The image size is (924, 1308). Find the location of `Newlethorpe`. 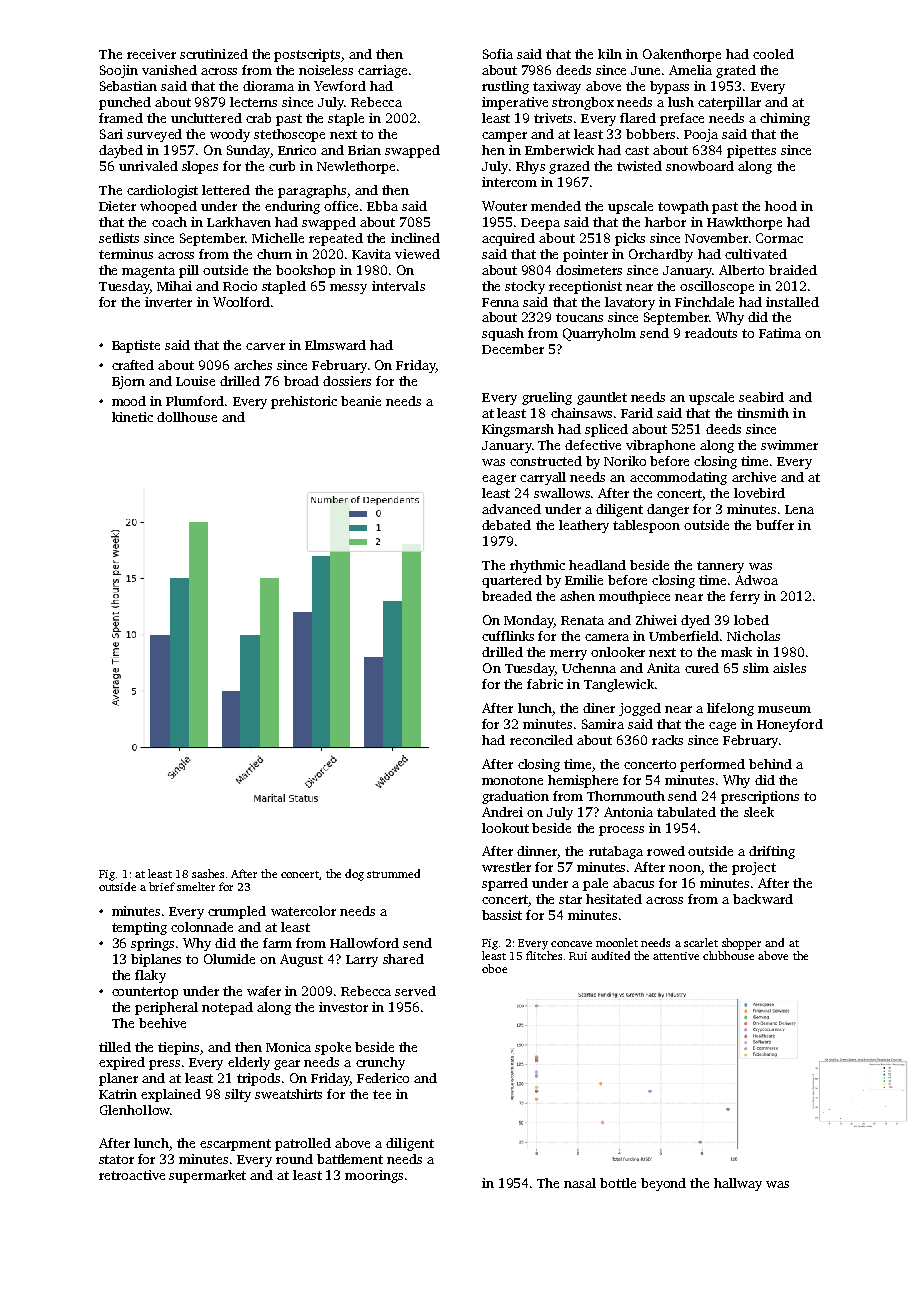

Newlethorpe is located at coordinates (356, 167).
